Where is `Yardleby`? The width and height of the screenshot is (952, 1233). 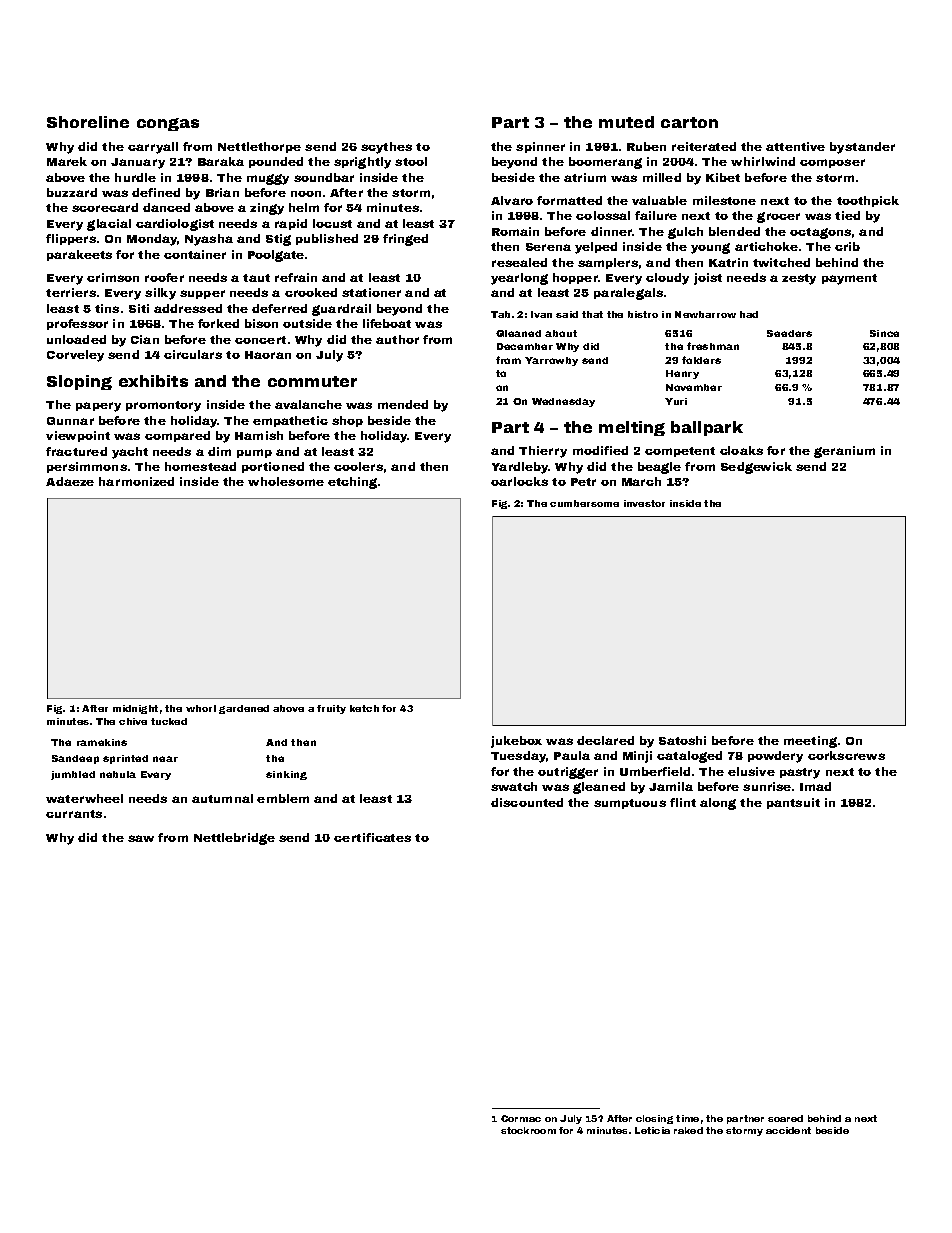 Yardleby is located at coordinates (520, 468).
